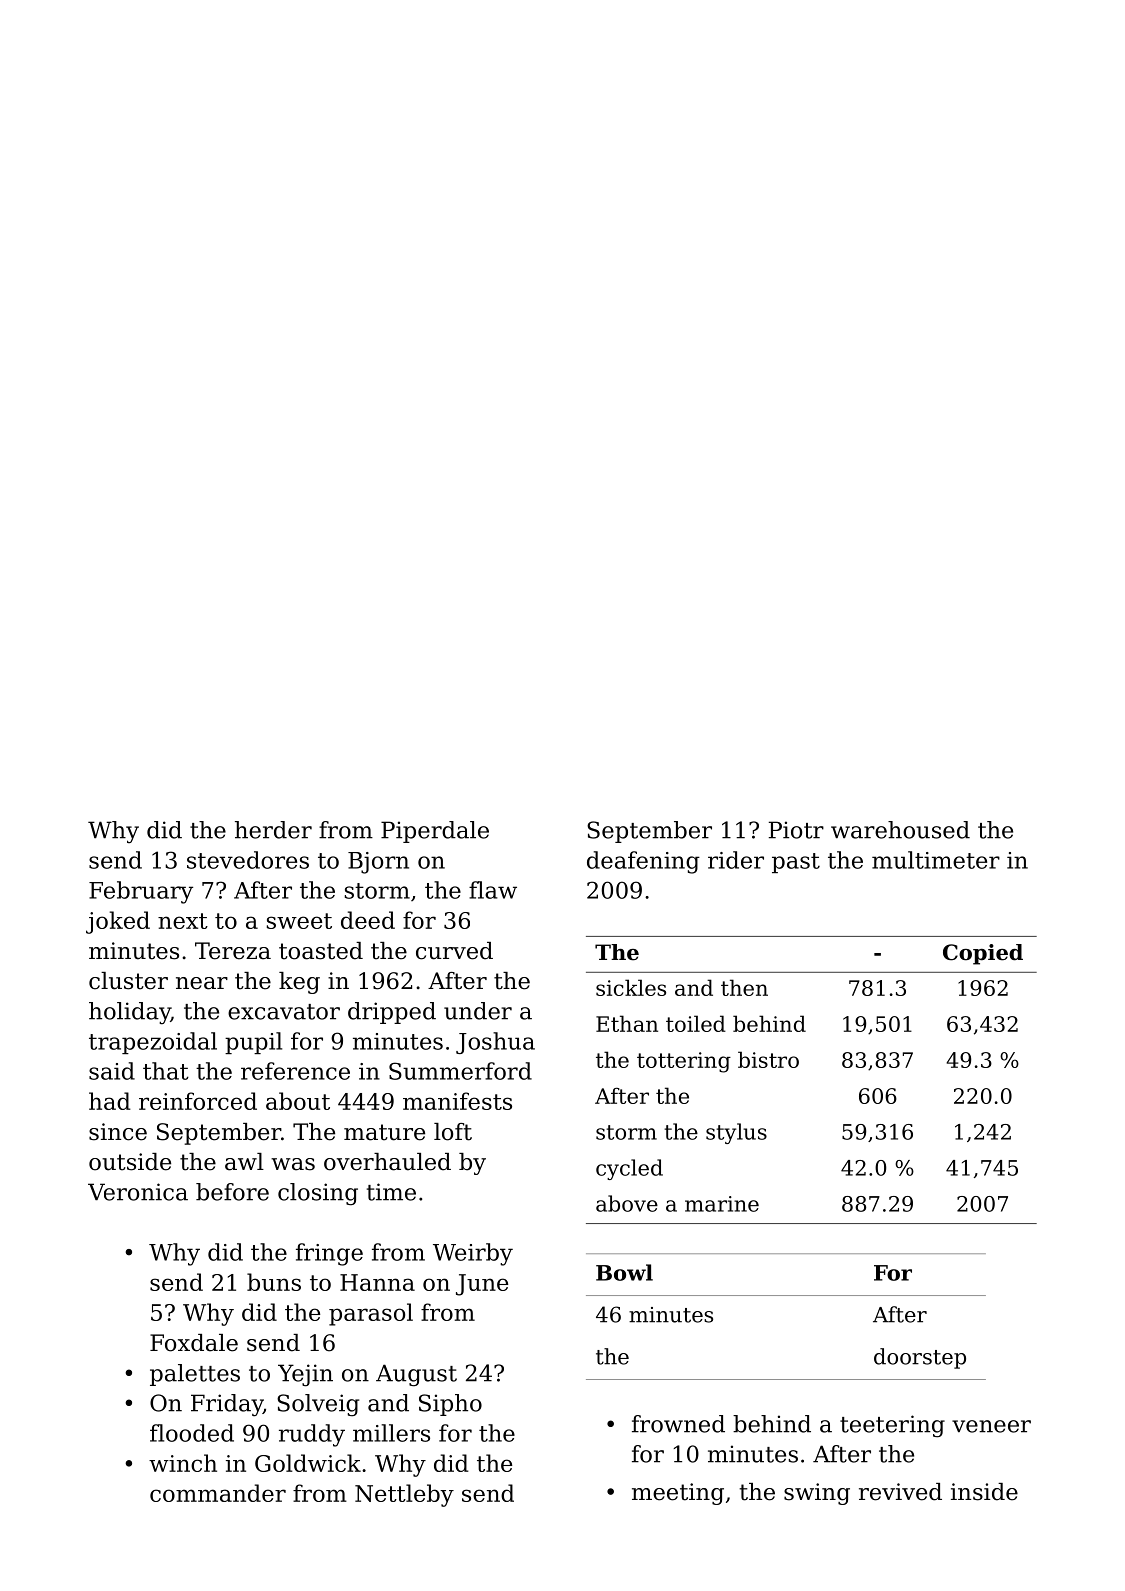  What do you see at coordinates (678, 1494) in the screenshot?
I see `meeting` at bounding box center [678, 1494].
